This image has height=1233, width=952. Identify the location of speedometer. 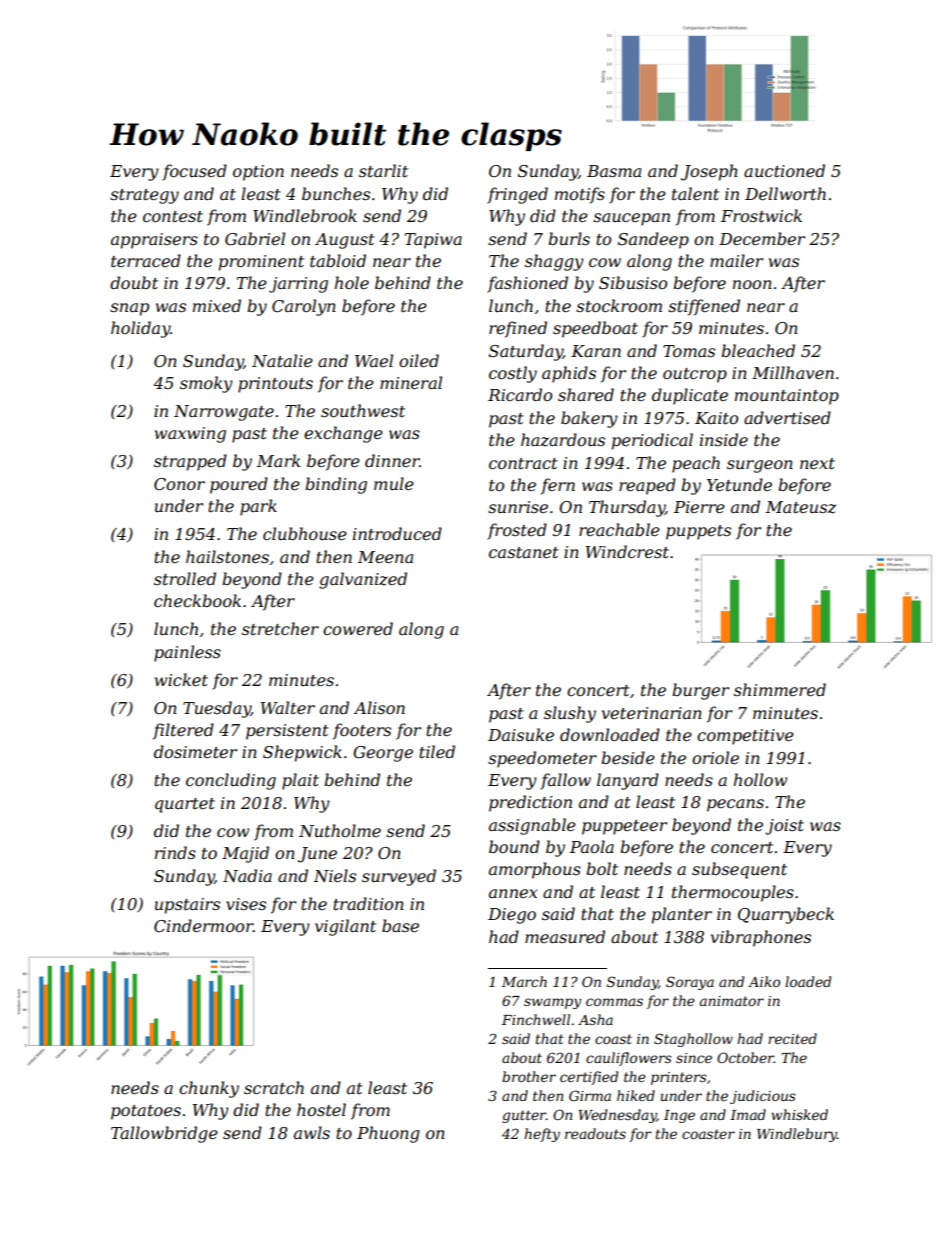
(542, 759).
